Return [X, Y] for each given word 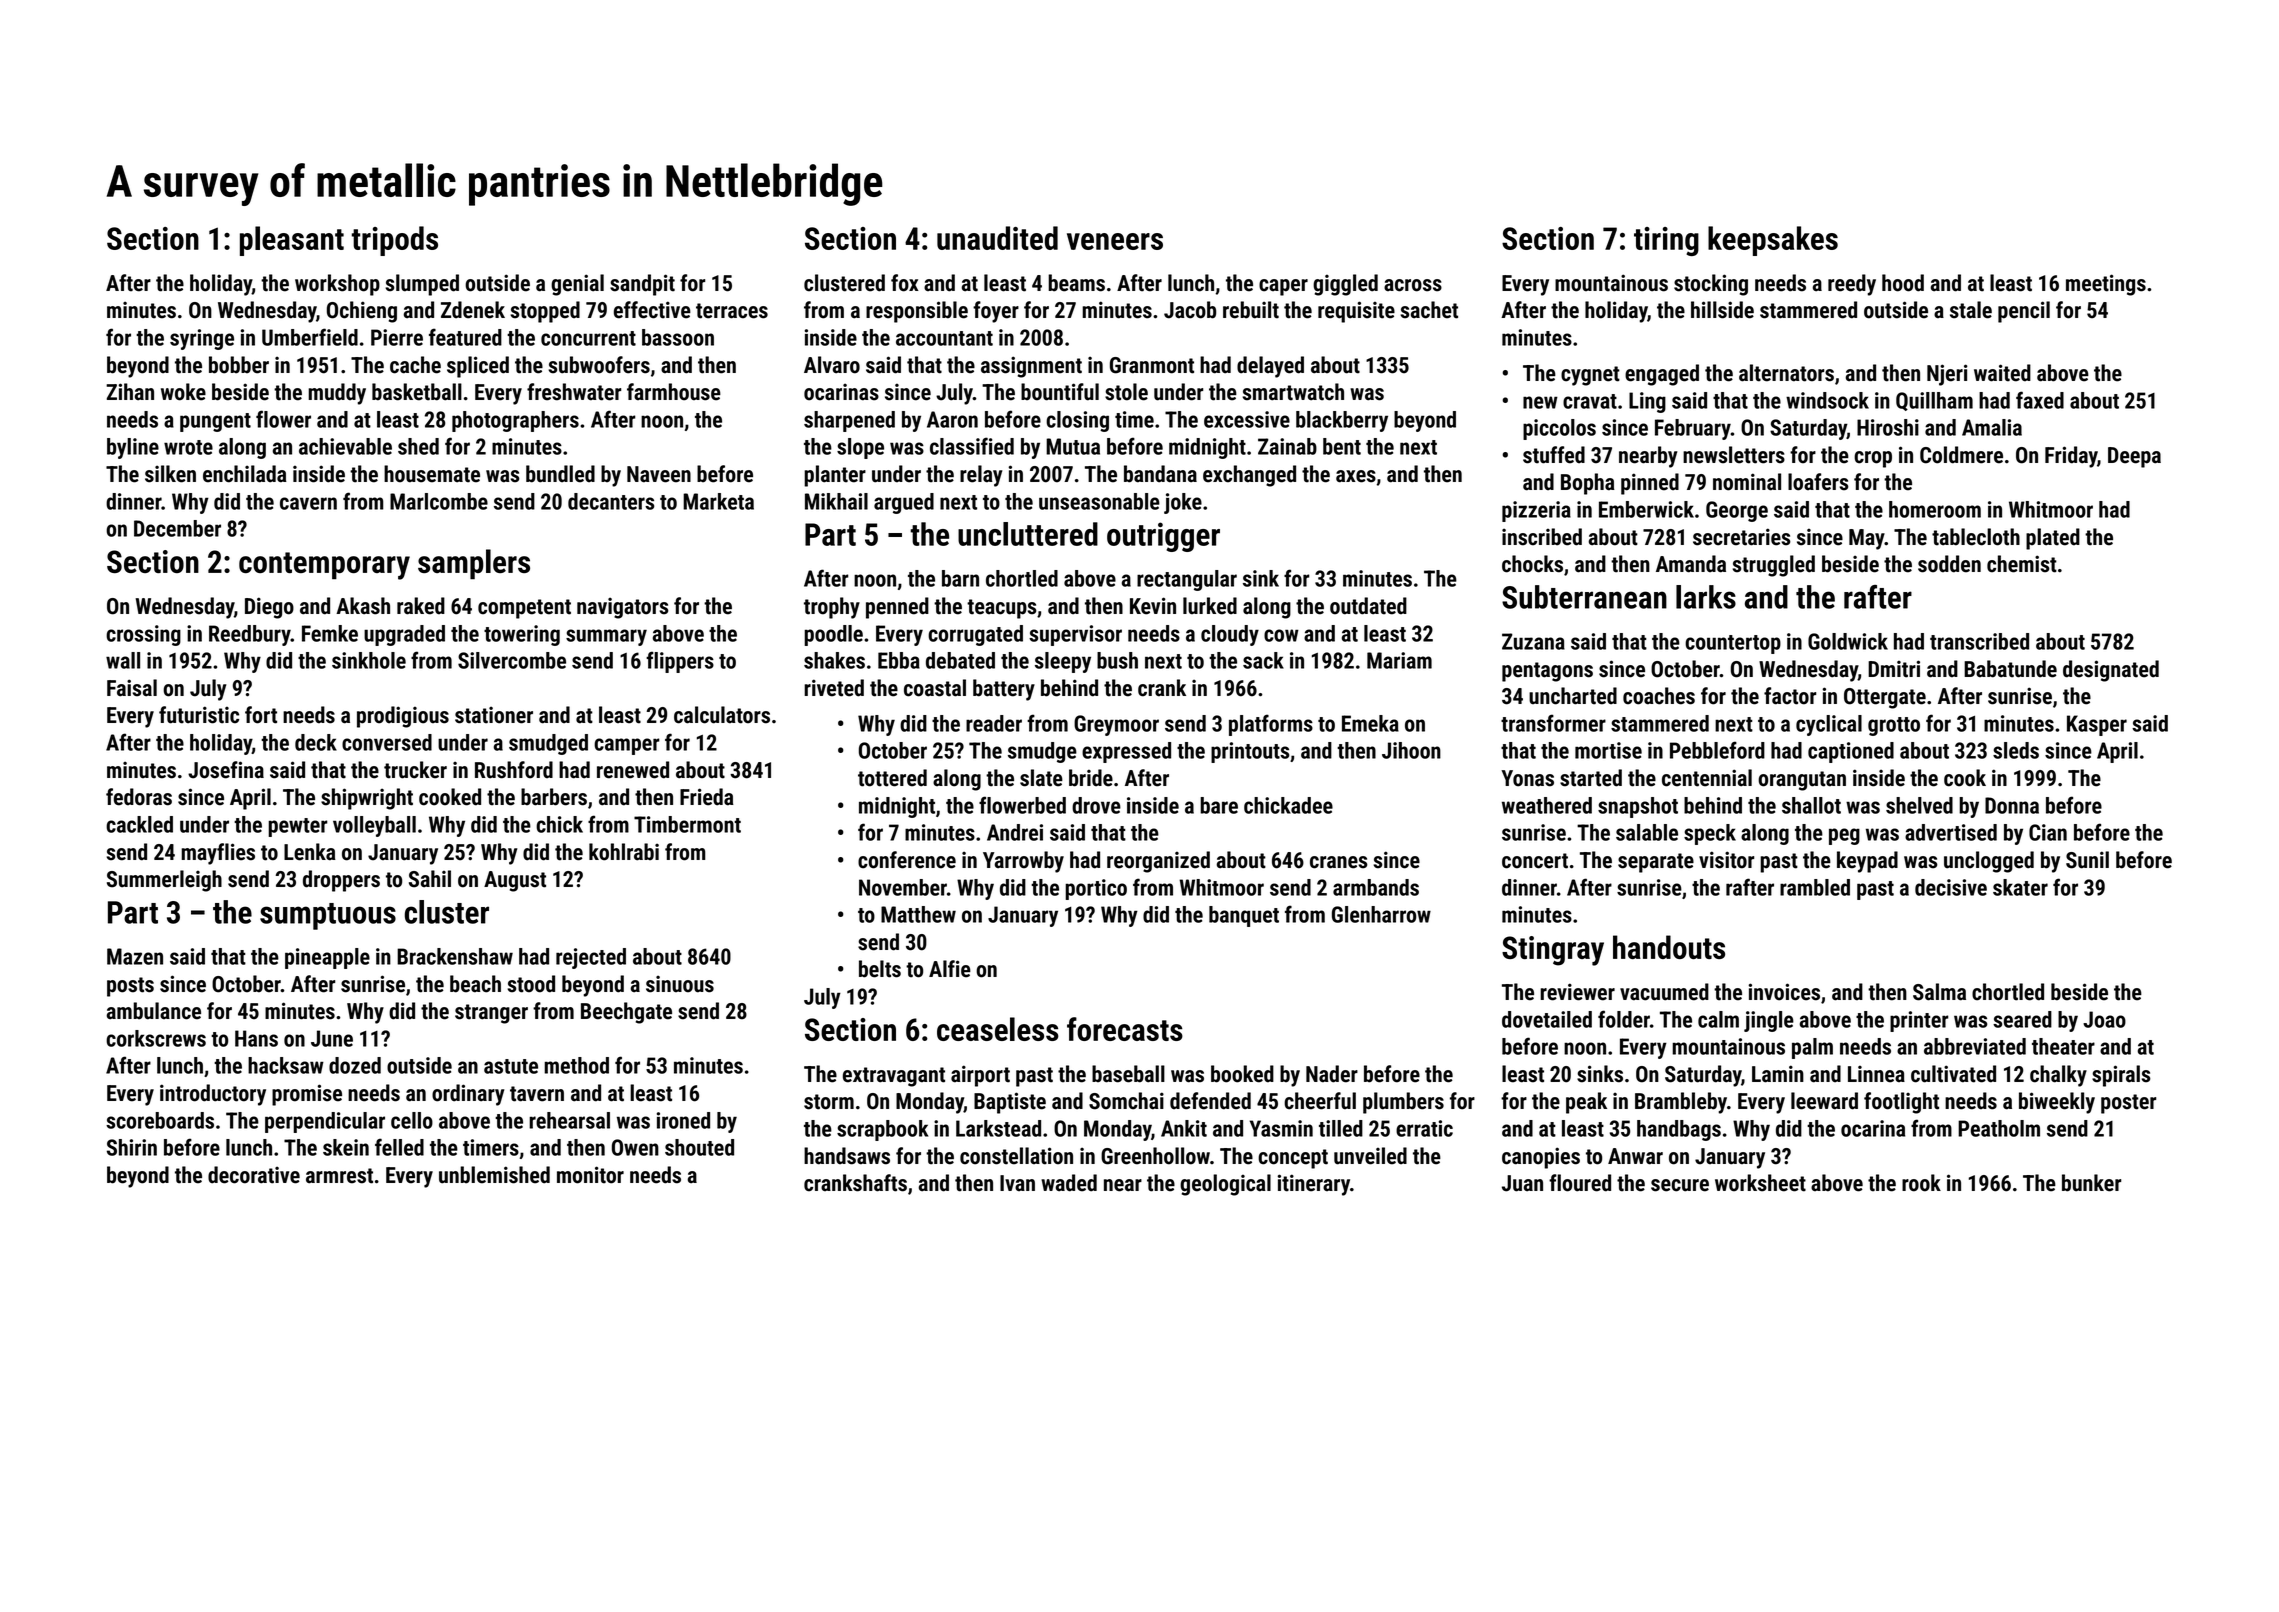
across [1413, 285]
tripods [395, 241]
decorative [254, 1175]
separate [1656, 863]
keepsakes [1773, 241]
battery [1004, 690]
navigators [622, 608]
